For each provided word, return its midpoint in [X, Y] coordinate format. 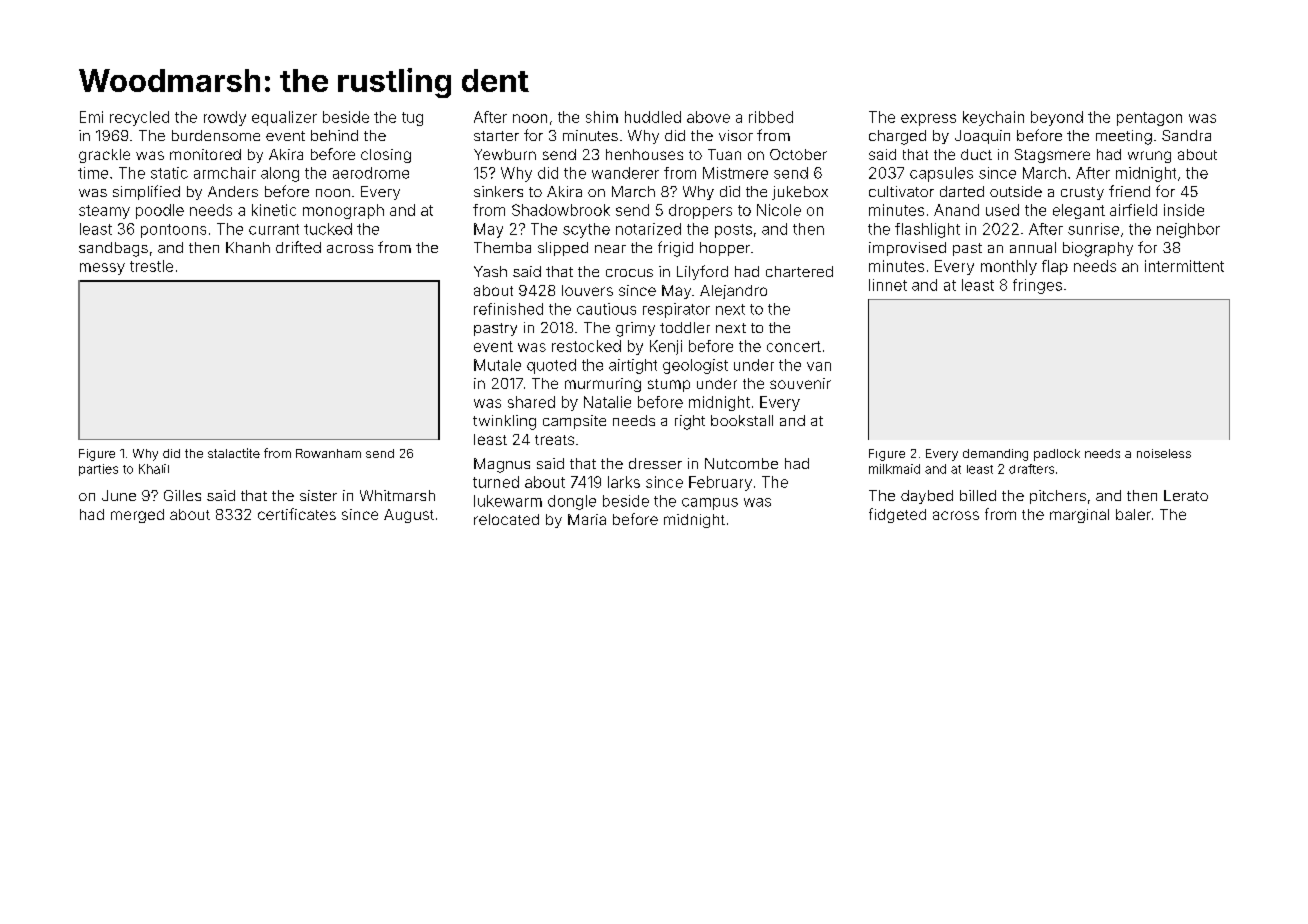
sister [318, 495]
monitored [205, 154]
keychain [993, 118]
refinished [508, 309]
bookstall [742, 420]
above [708, 117]
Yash [490, 271]
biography [1098, 249]
